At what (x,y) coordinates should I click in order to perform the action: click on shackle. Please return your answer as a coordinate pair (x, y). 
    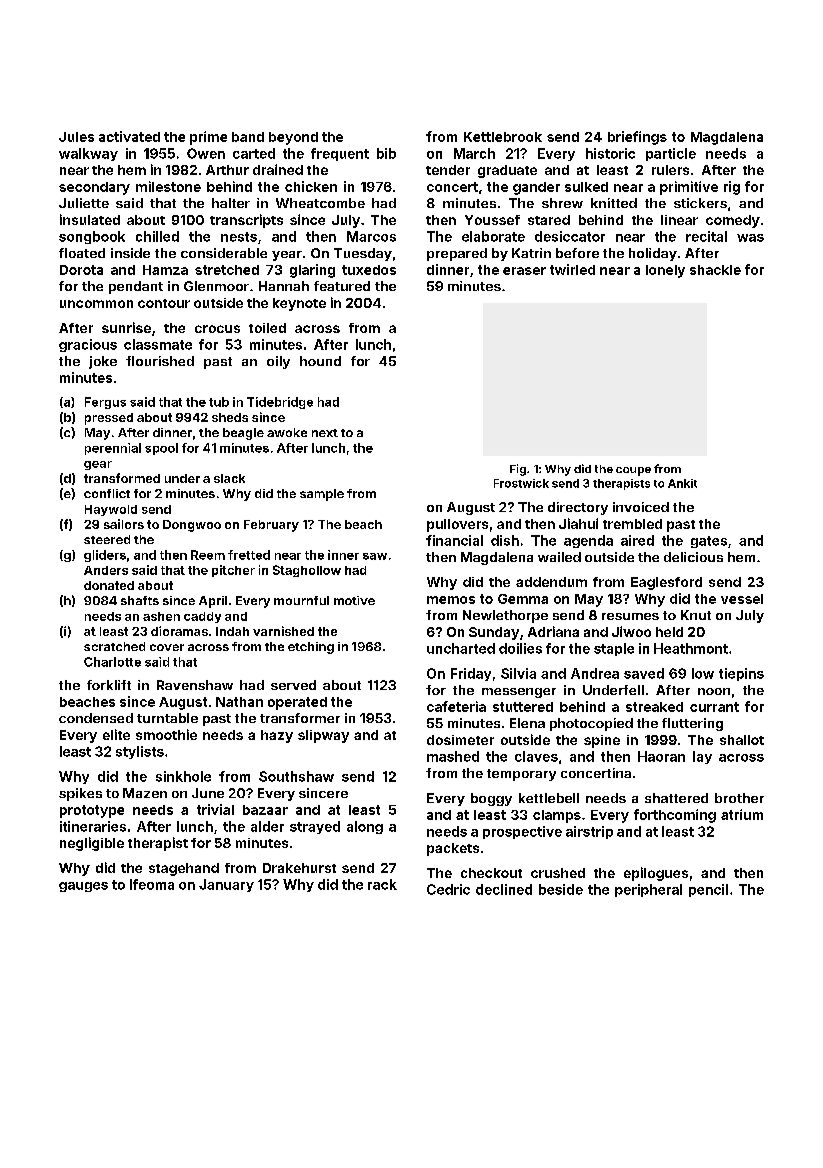
    Looking at the image, I should click on (715, 270).
